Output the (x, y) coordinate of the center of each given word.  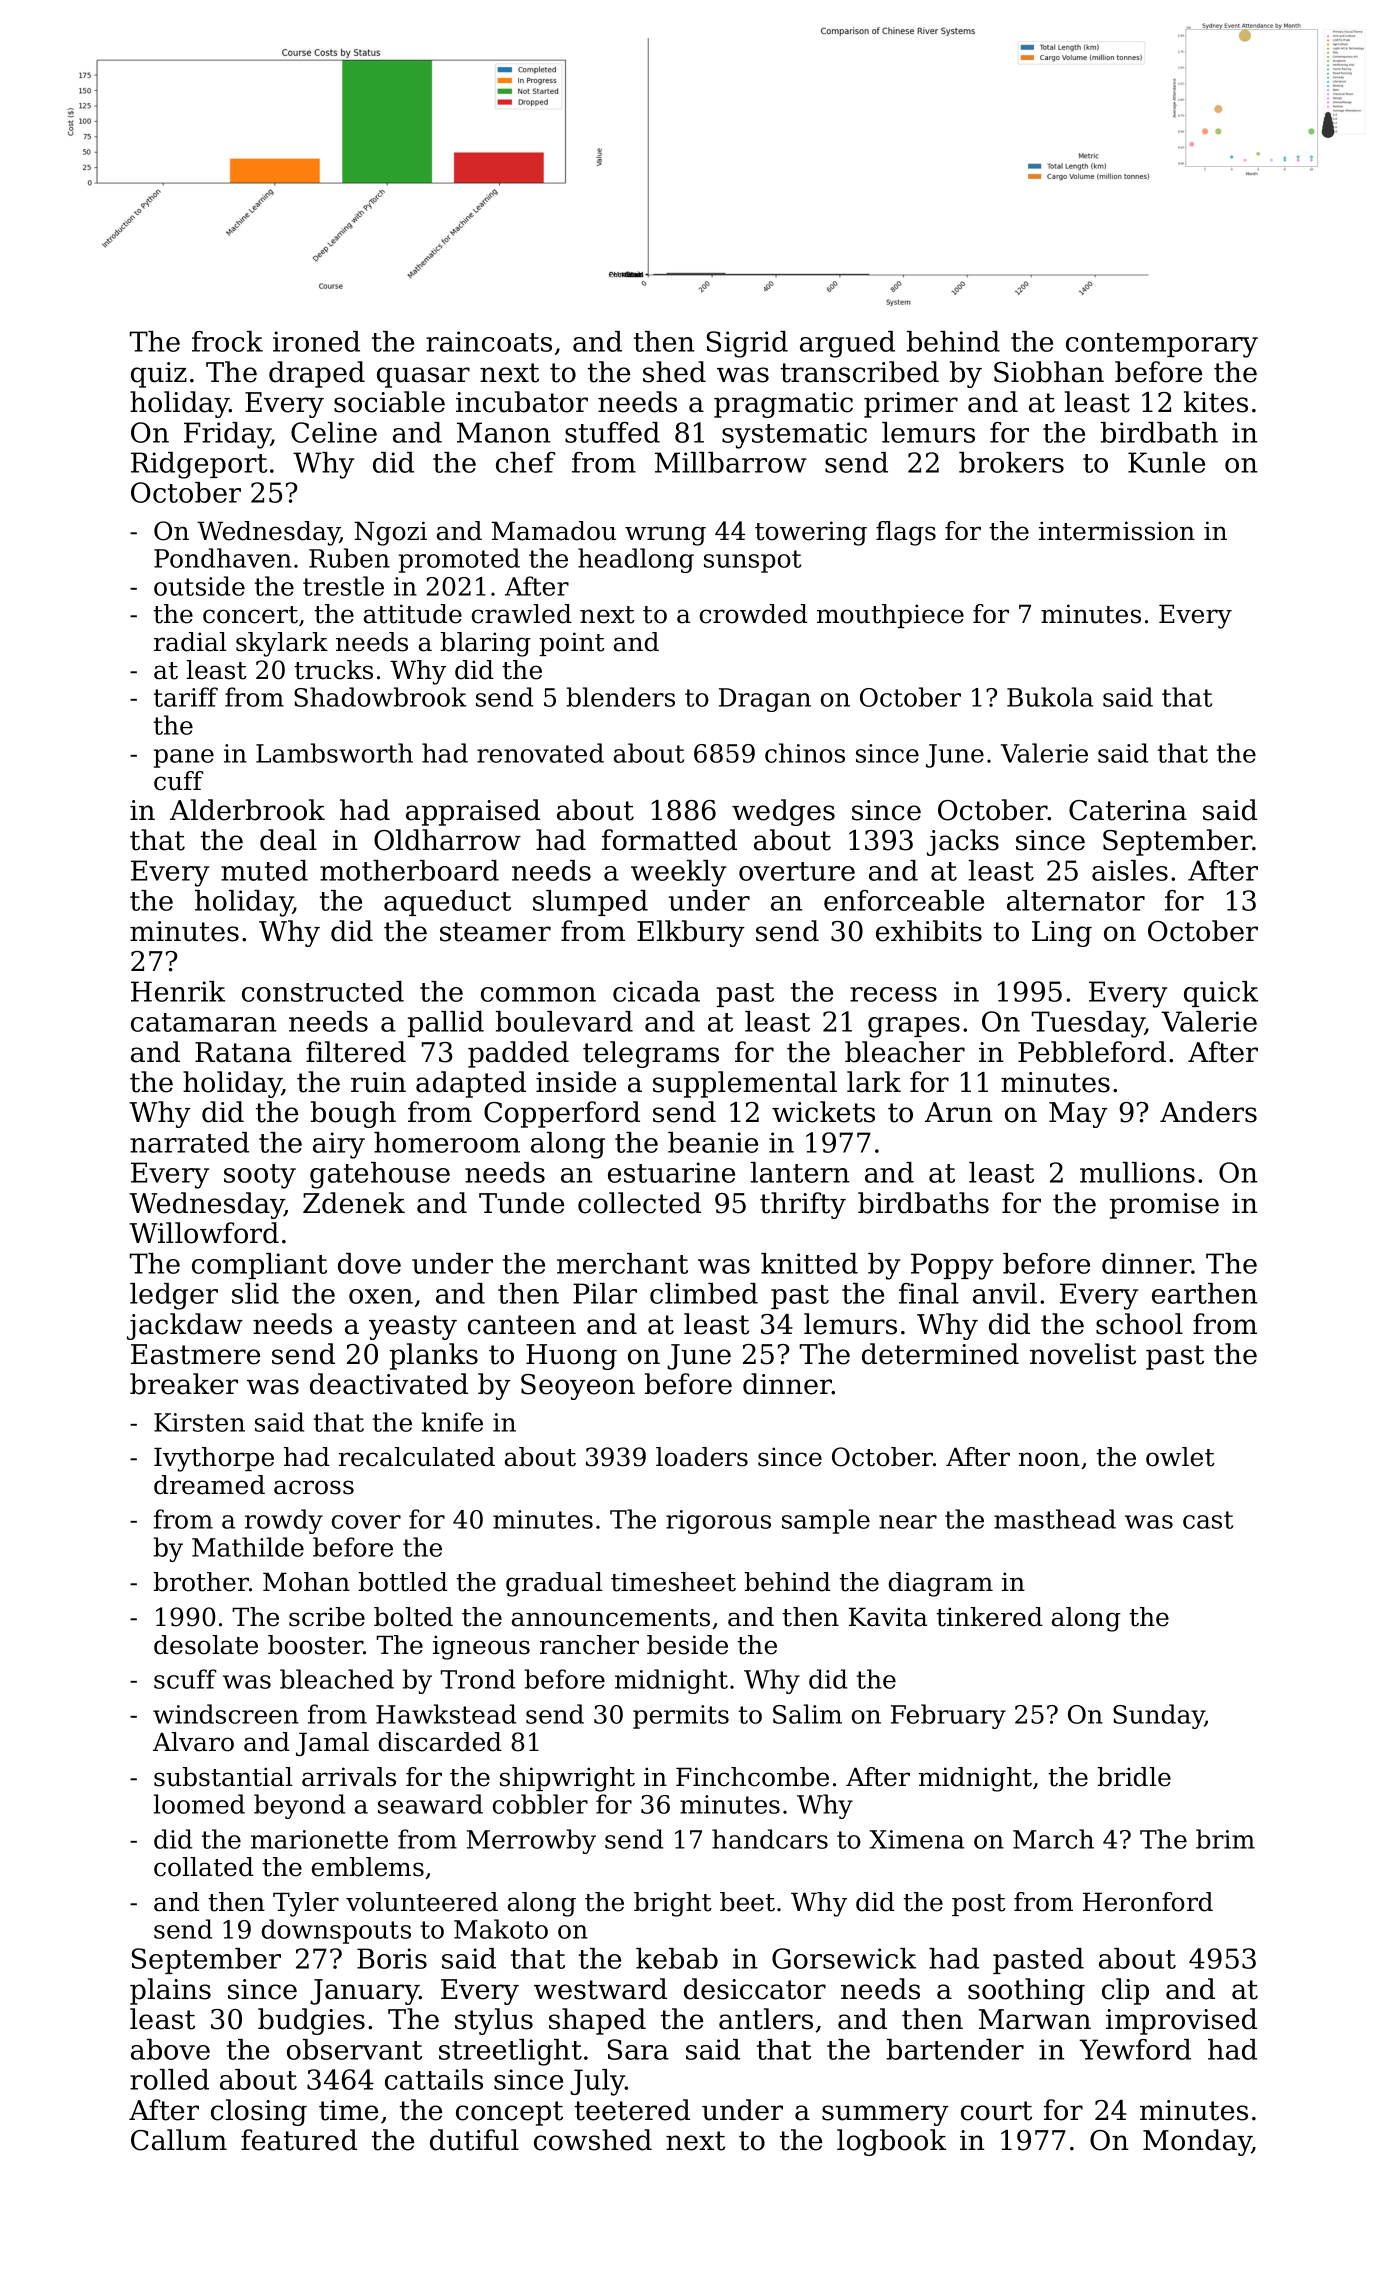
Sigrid (747, 344)
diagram (941, 1584)
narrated (189, 1142)
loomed (199, 1804)
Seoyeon (578, 1387)
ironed (316, 341)
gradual (554, 1584)
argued (847, 344)
